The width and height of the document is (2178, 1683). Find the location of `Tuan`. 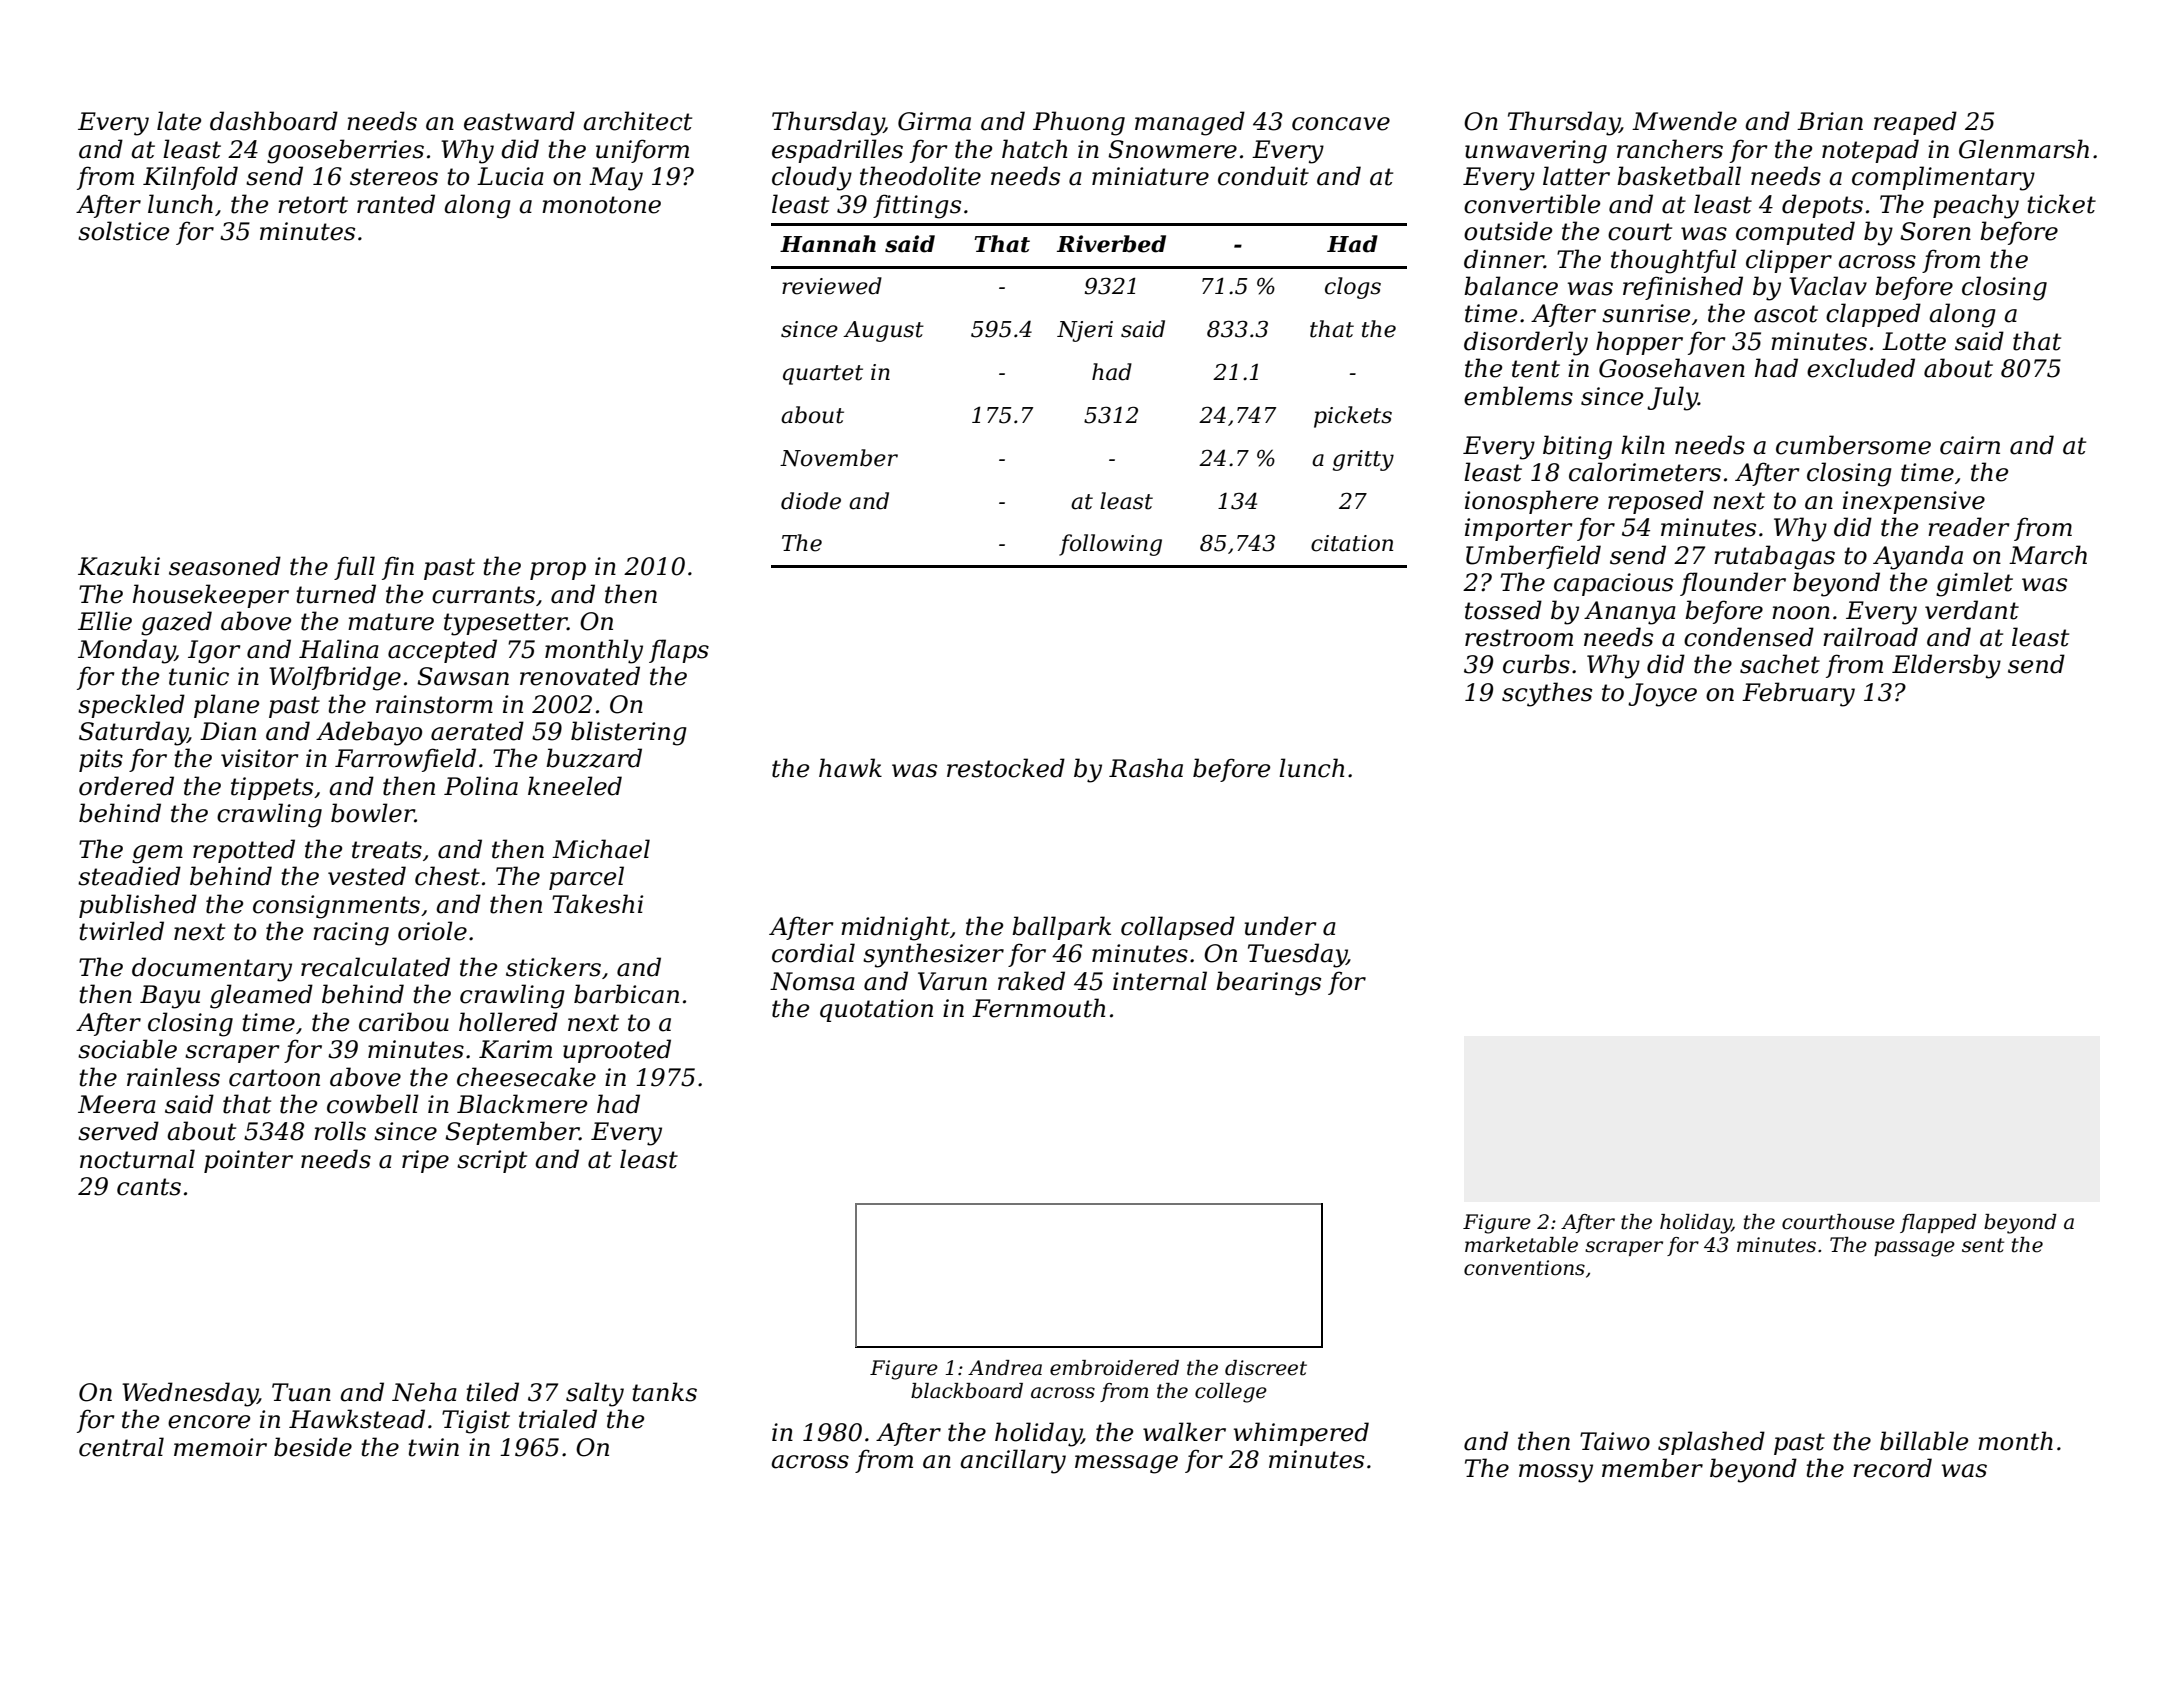

Tuan is located at coordinates (301, 1392).
